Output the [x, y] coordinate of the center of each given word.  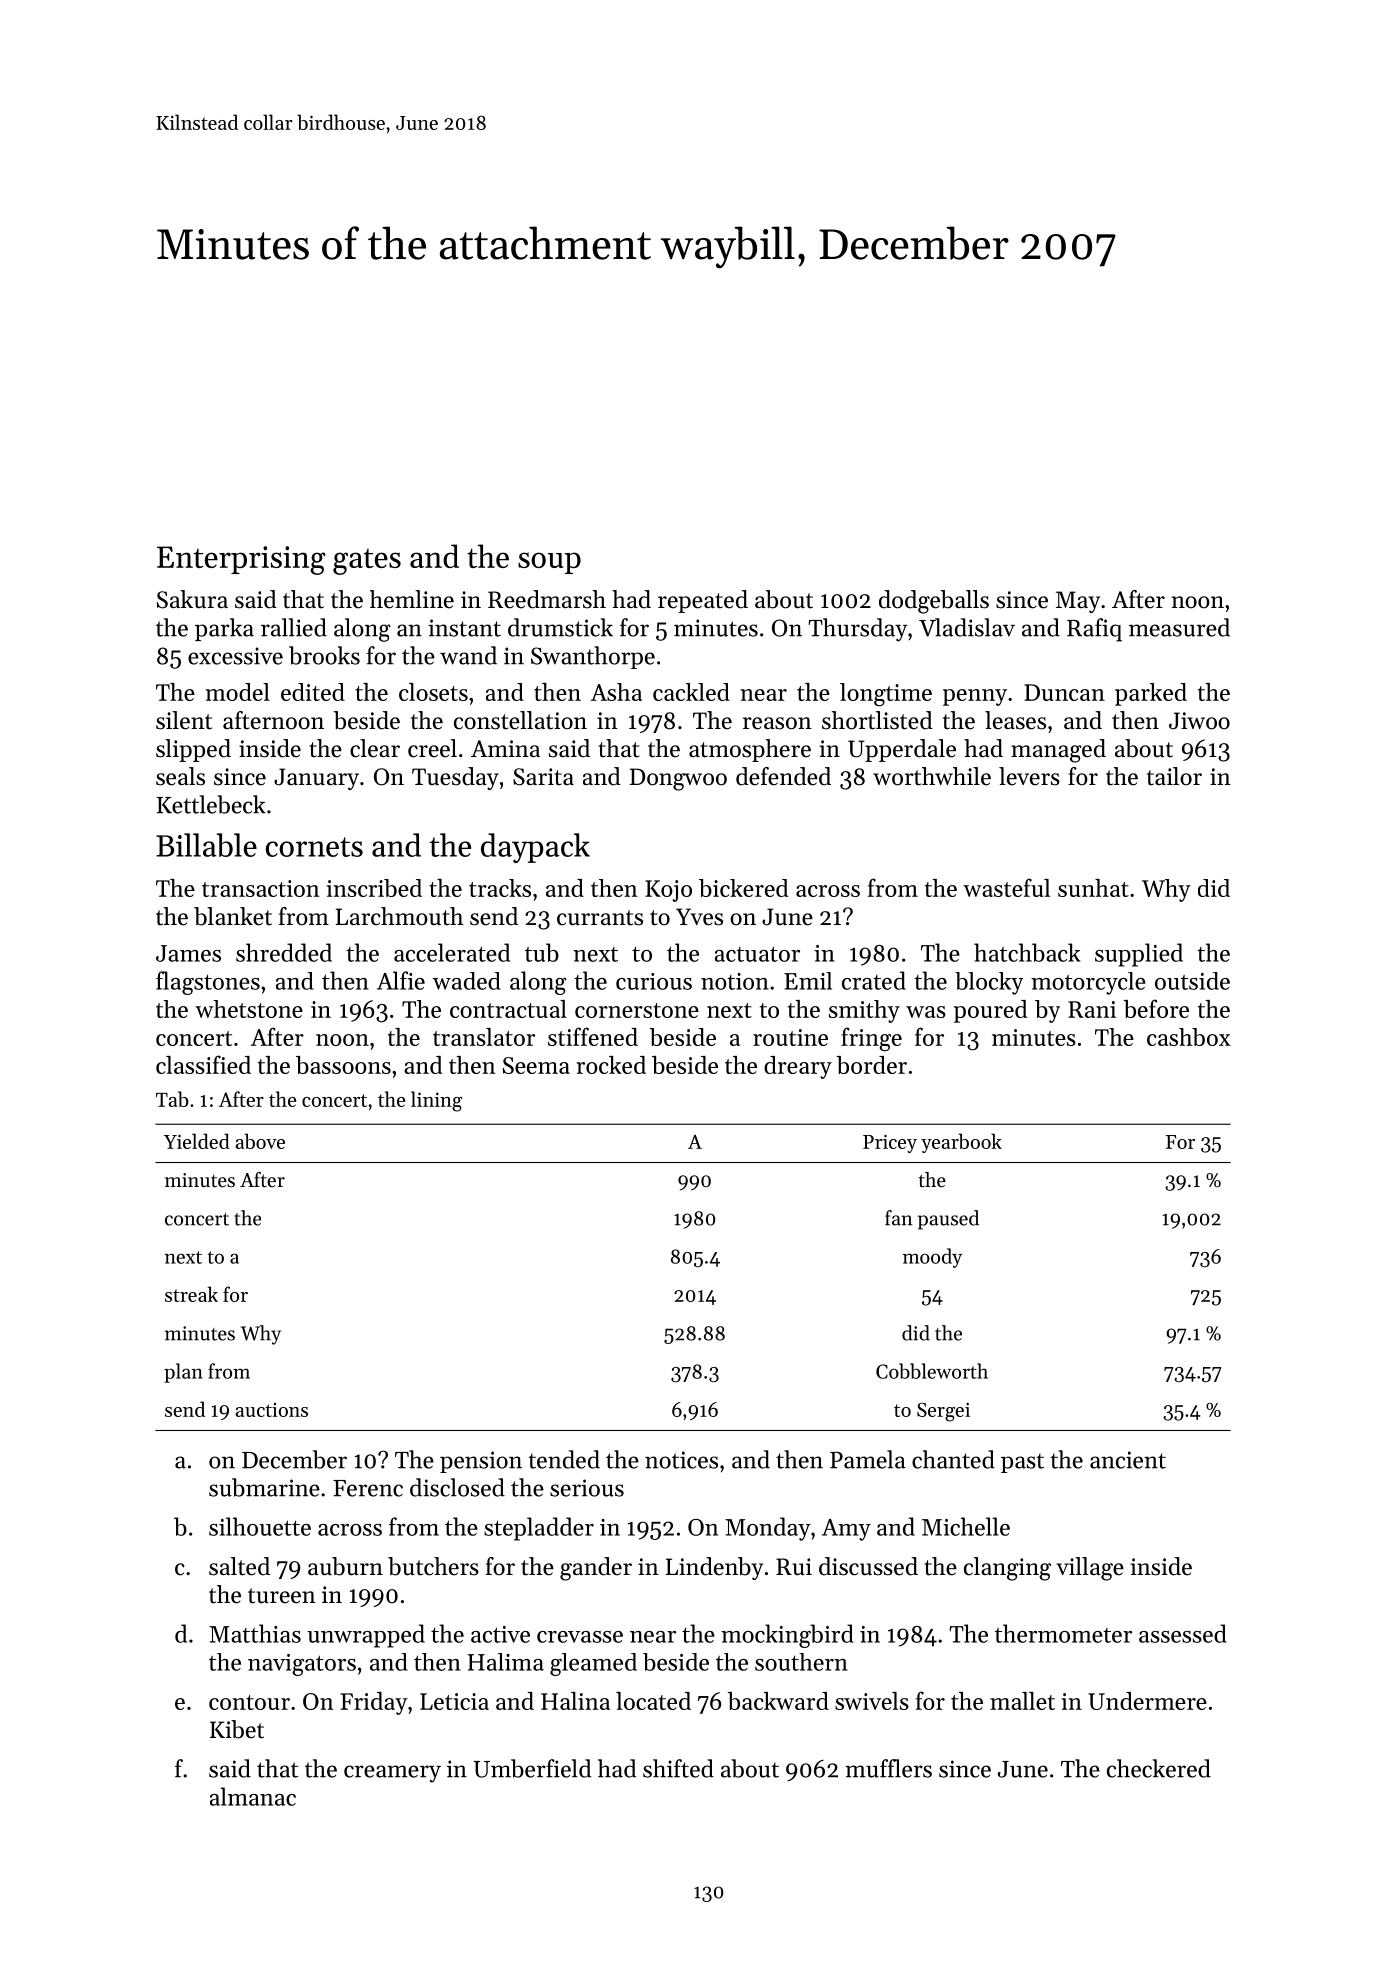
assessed [1183, 1633]
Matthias [255, 1633]
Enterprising [241, 560]
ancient [1128, 1460]
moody [932, 1258]
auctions [271, 1410]
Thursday [858, 630]
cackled [691, 692]
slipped [193, 750]
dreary [798, 1067]
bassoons [343, 1065]
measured [1179, 627]
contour [249, 1702]
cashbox [1188, 1037]
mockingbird [787, 1636]
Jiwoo [1199, 721]
